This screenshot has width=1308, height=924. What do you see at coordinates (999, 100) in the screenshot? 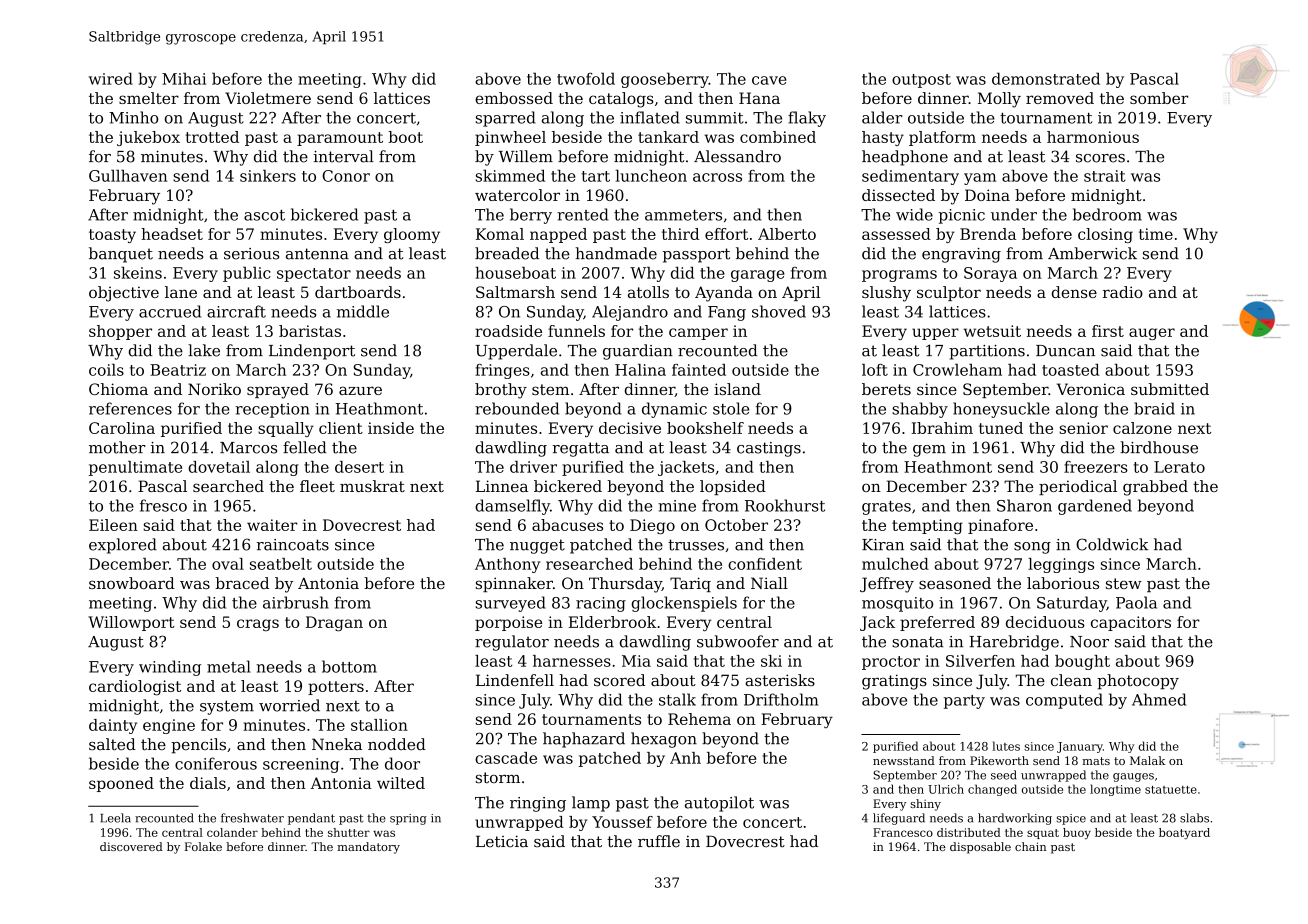
I see `Molly` at bounding box center [999, 100].
